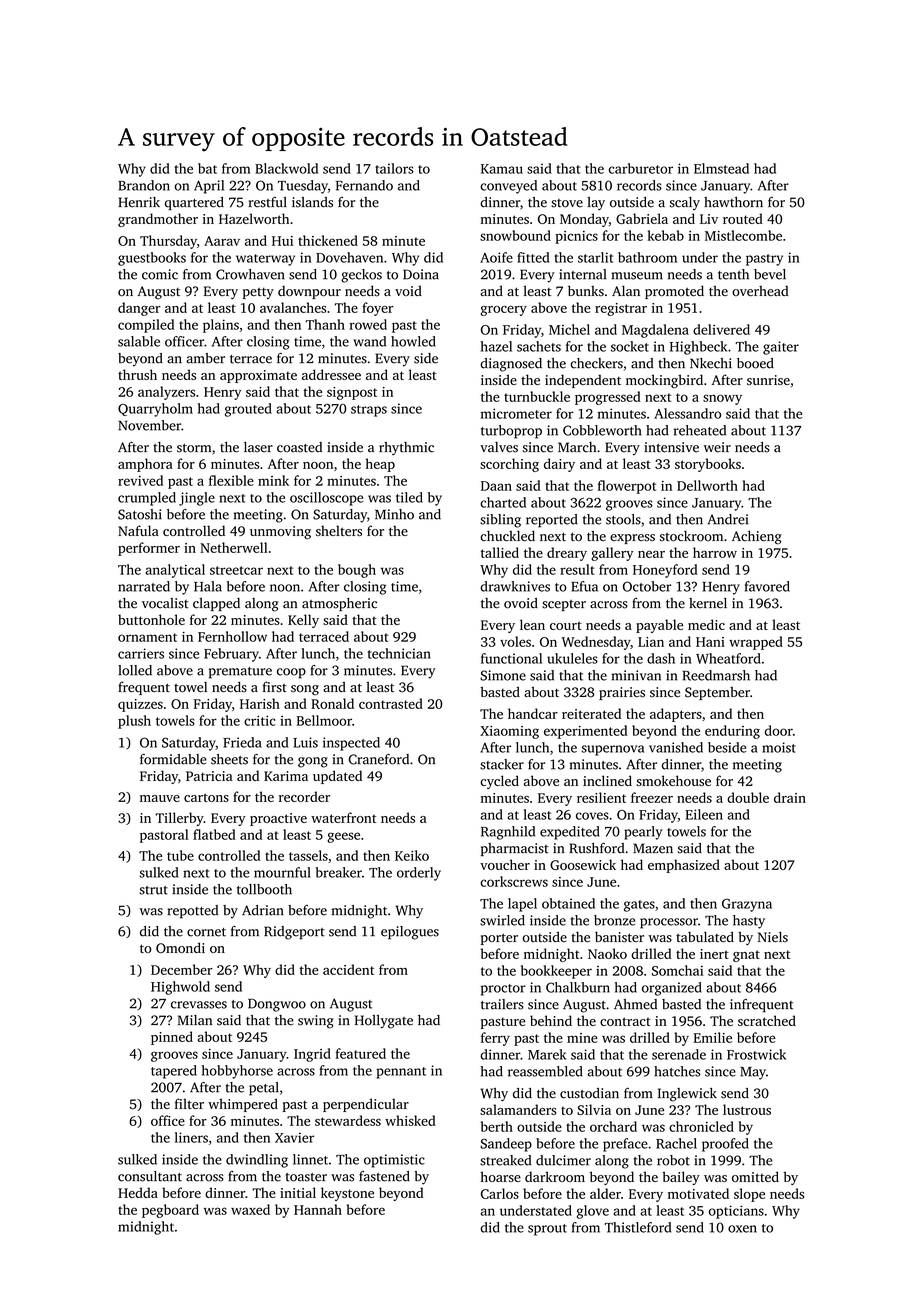  Describe the element at coordinates (412, 855) in the page. I see `Keiko` at that location.
